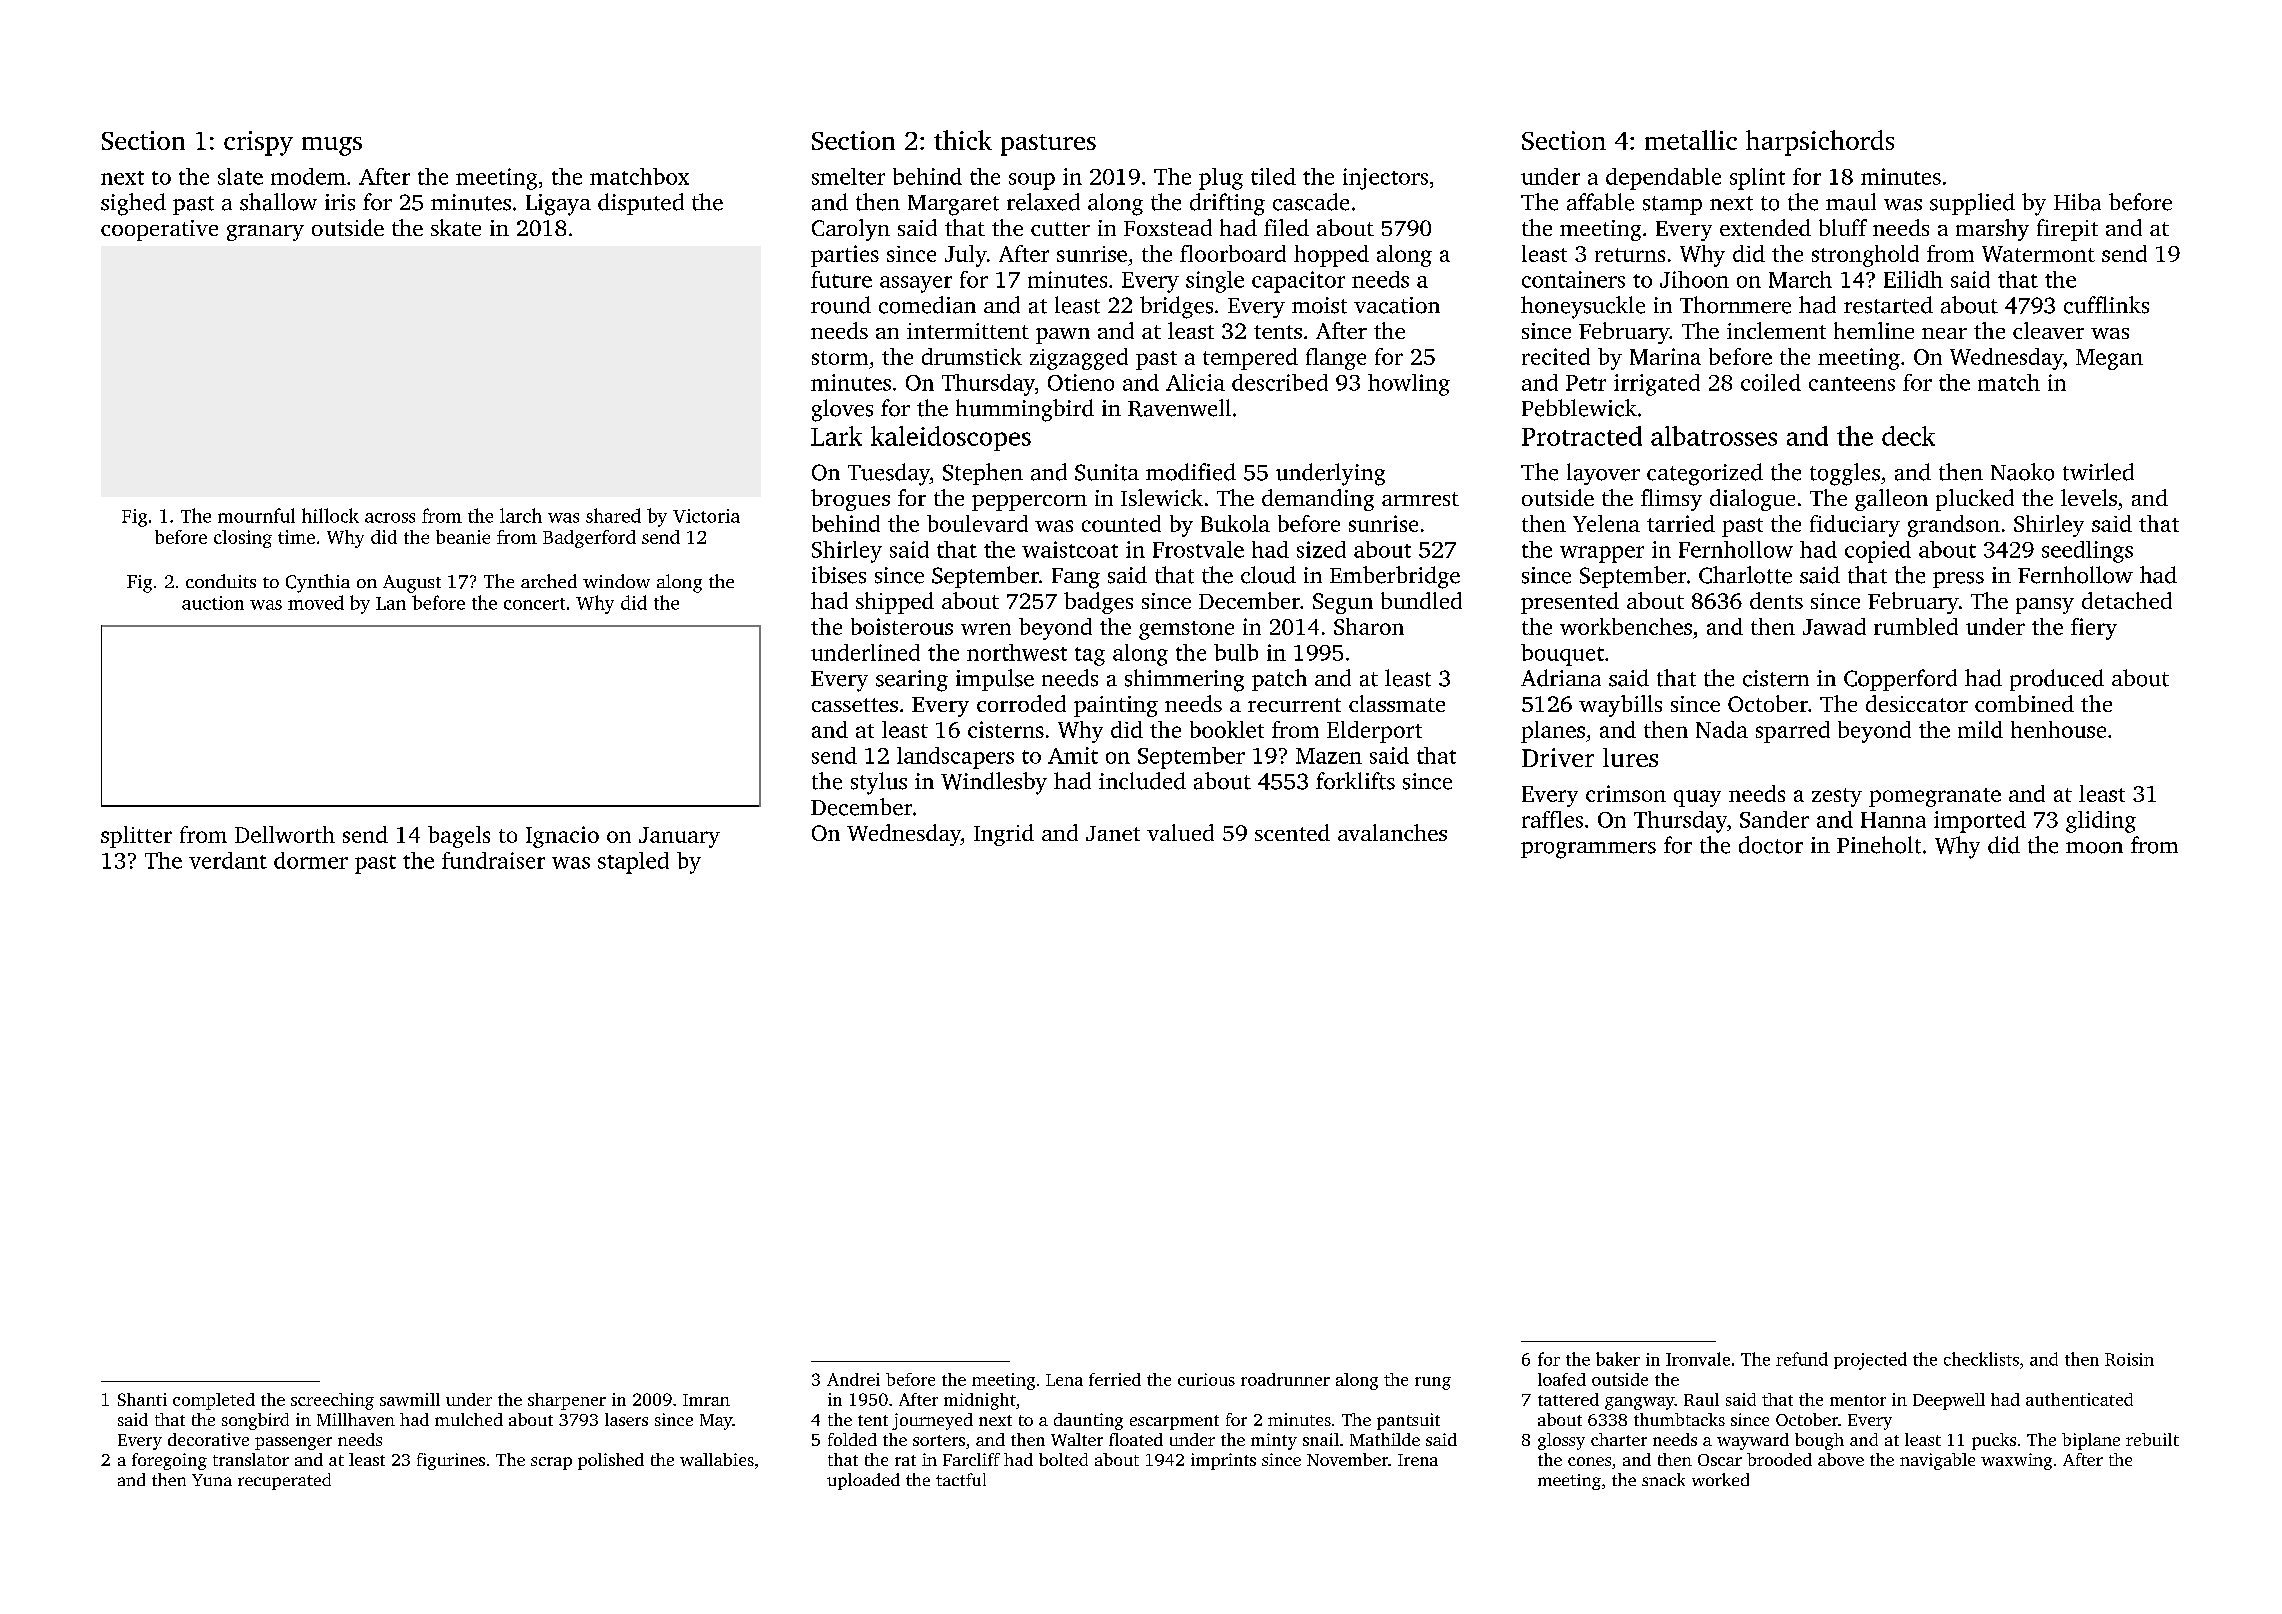 The height and width of the page is (1614, 2282). I want to click on bundled, so click(1421, 600).
